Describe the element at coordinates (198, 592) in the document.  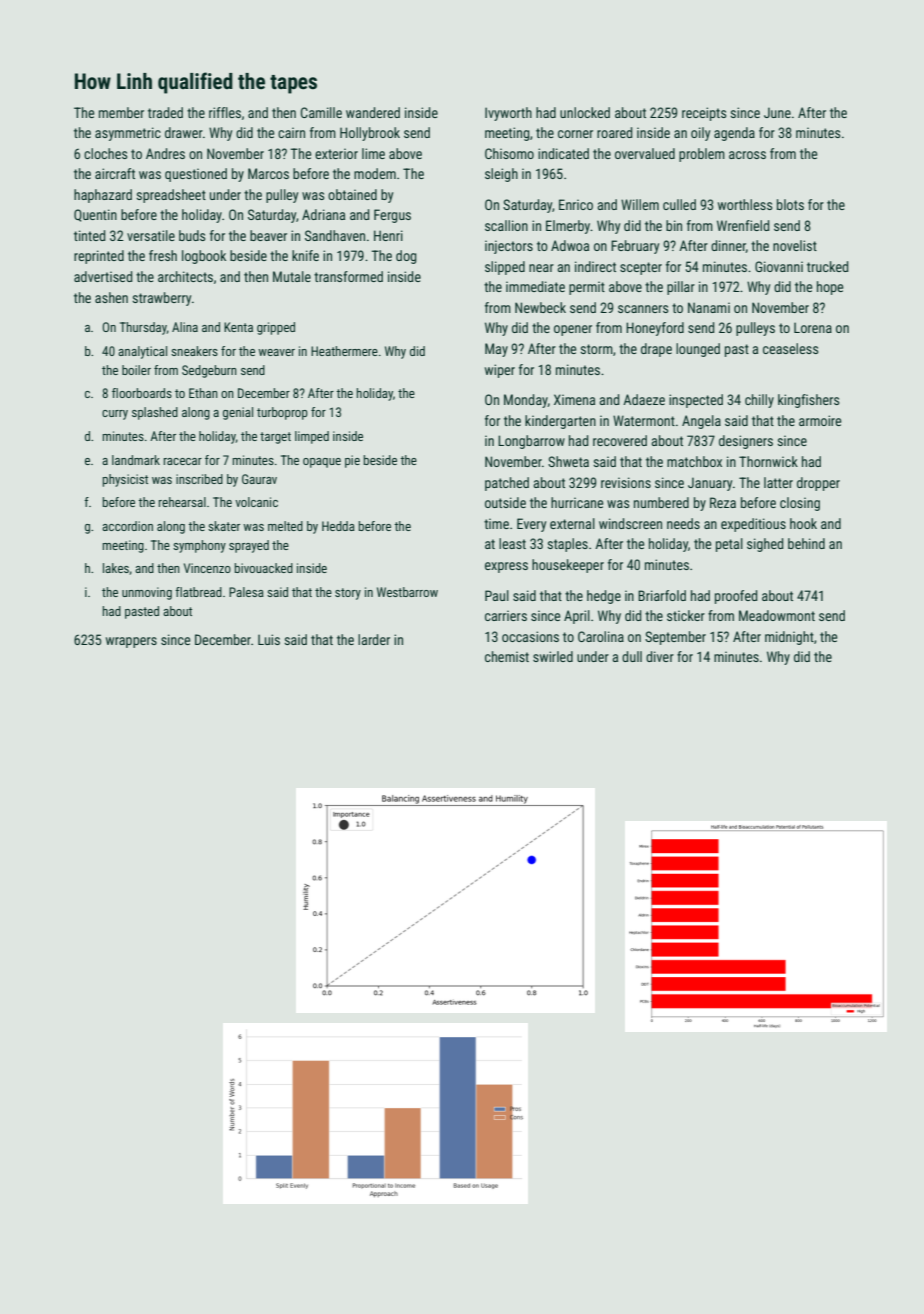
I see `flatbread` at that location.
